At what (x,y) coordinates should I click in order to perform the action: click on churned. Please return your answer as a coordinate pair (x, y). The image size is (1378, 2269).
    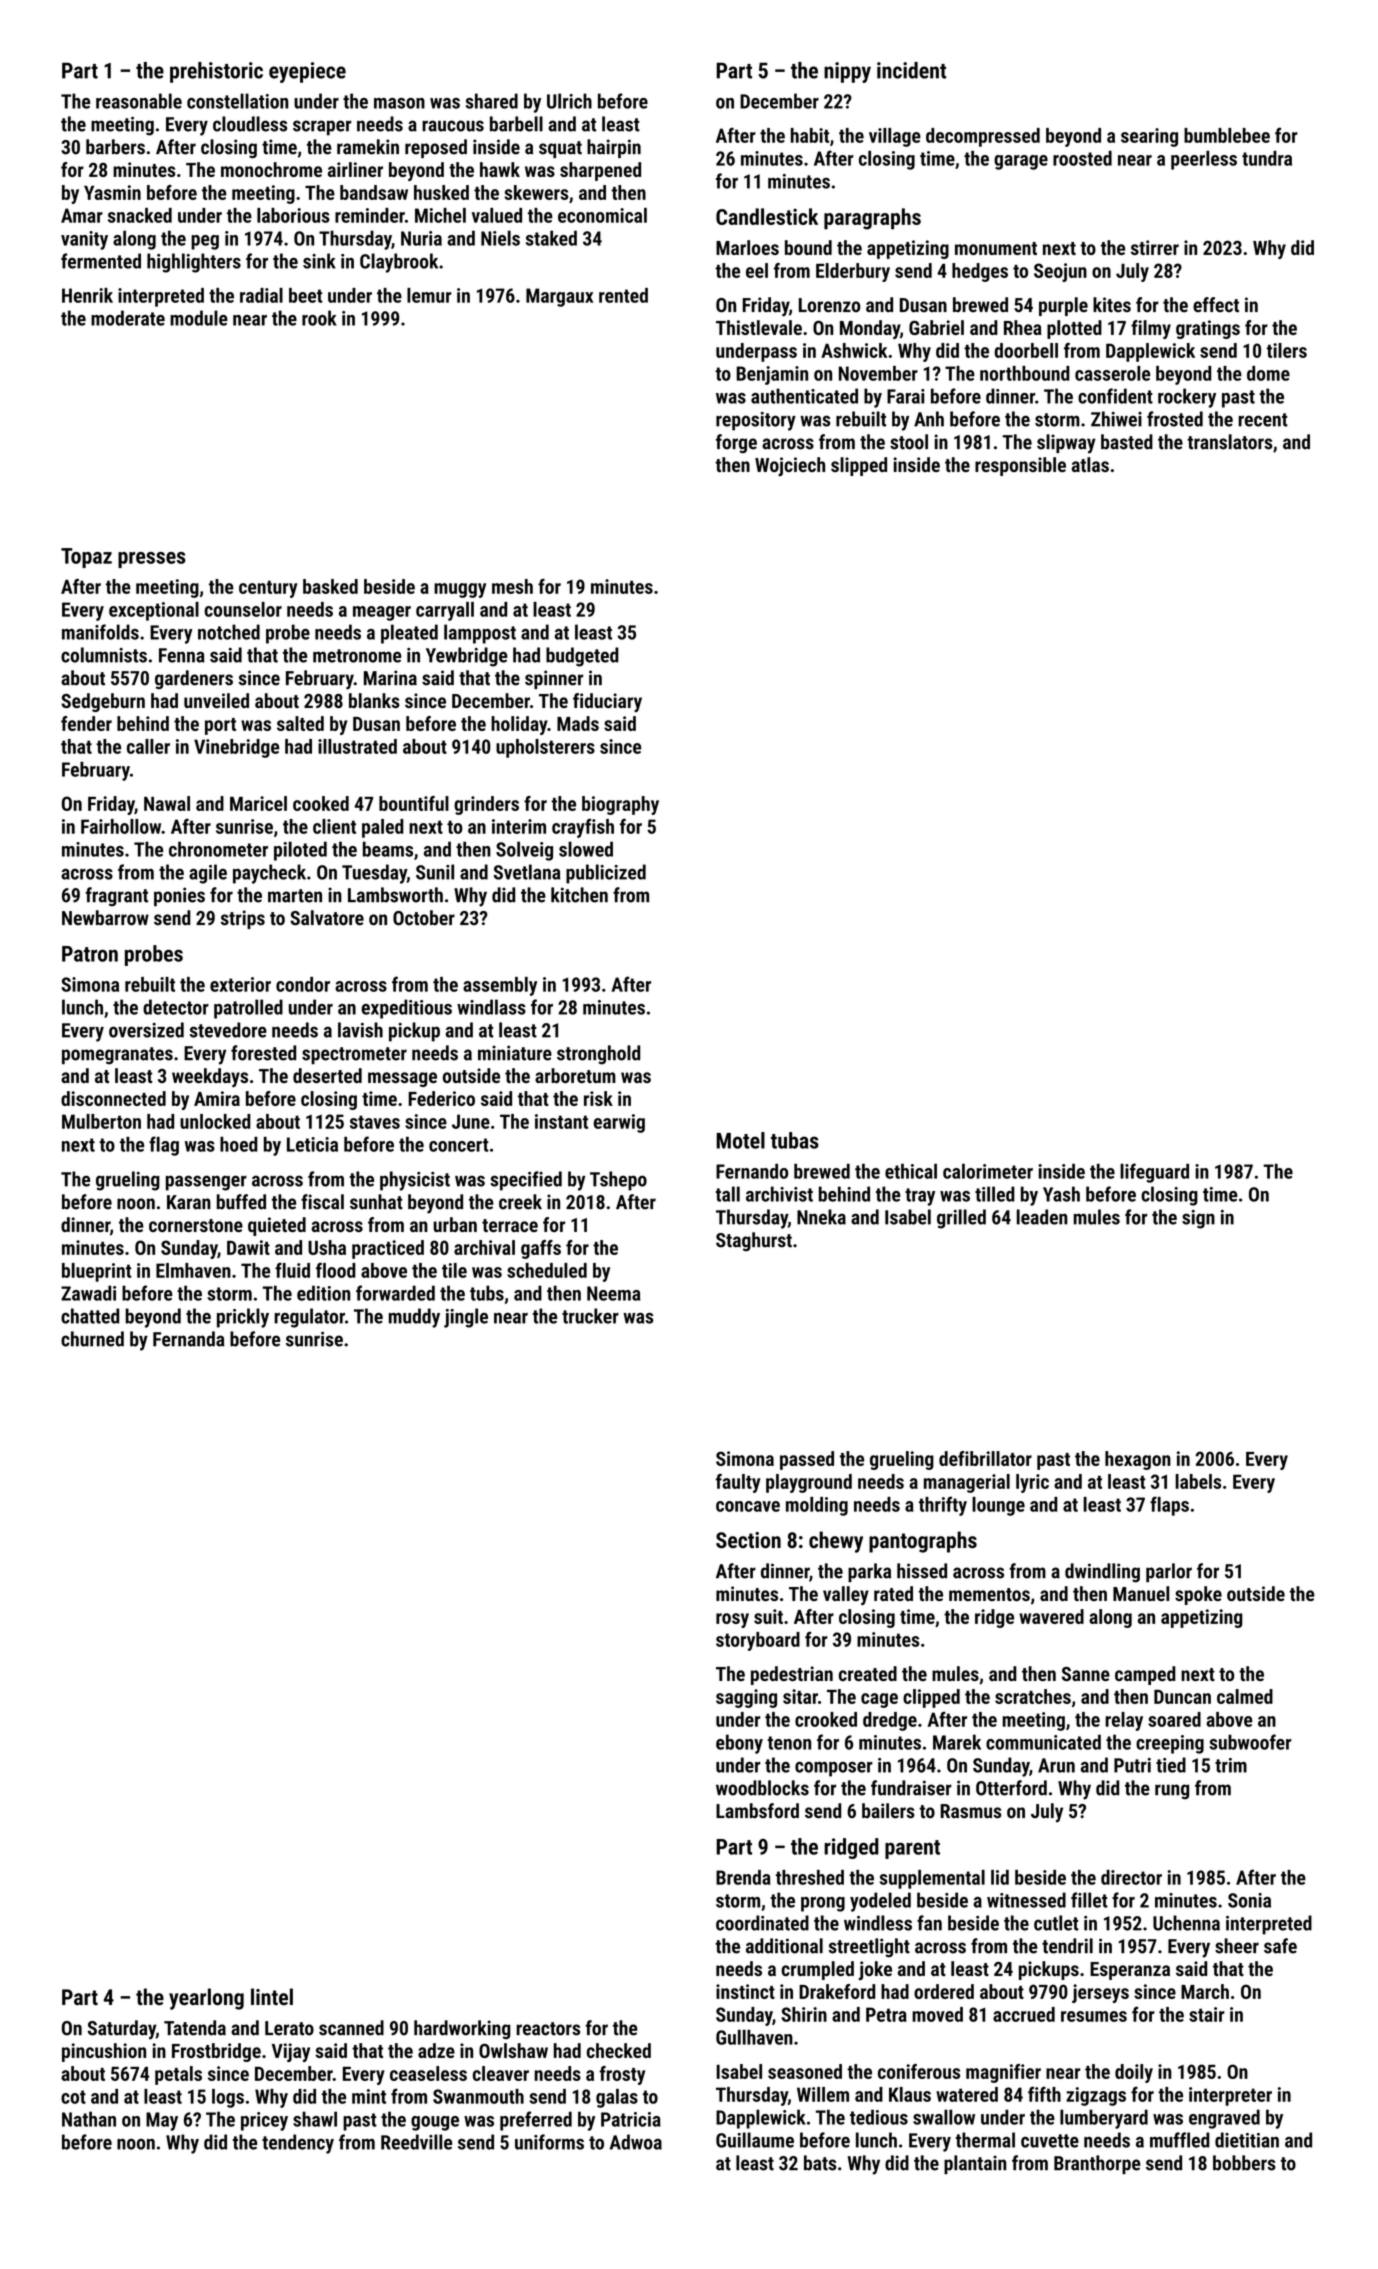
    Looking at the image, I should click on (92, 1339).
